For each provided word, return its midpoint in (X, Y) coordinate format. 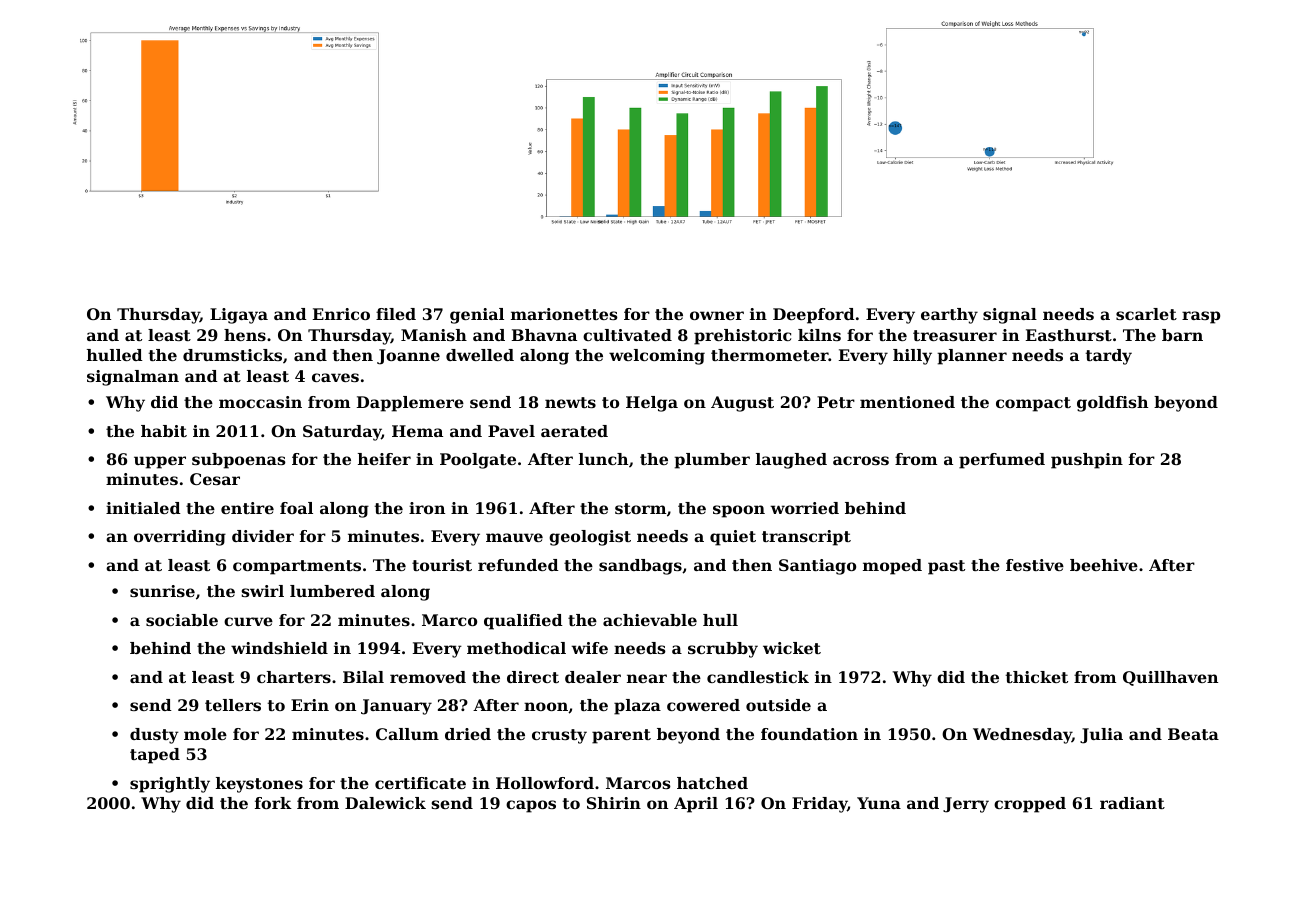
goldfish (1112, 404)
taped (155, 756)
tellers (233, 705)
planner (972, 357)
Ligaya (239, 316)
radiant (1132, 803)
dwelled (480, 355)
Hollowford (545, 783)
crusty (559, 736)
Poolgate (478, 461)
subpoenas (239, 461)
